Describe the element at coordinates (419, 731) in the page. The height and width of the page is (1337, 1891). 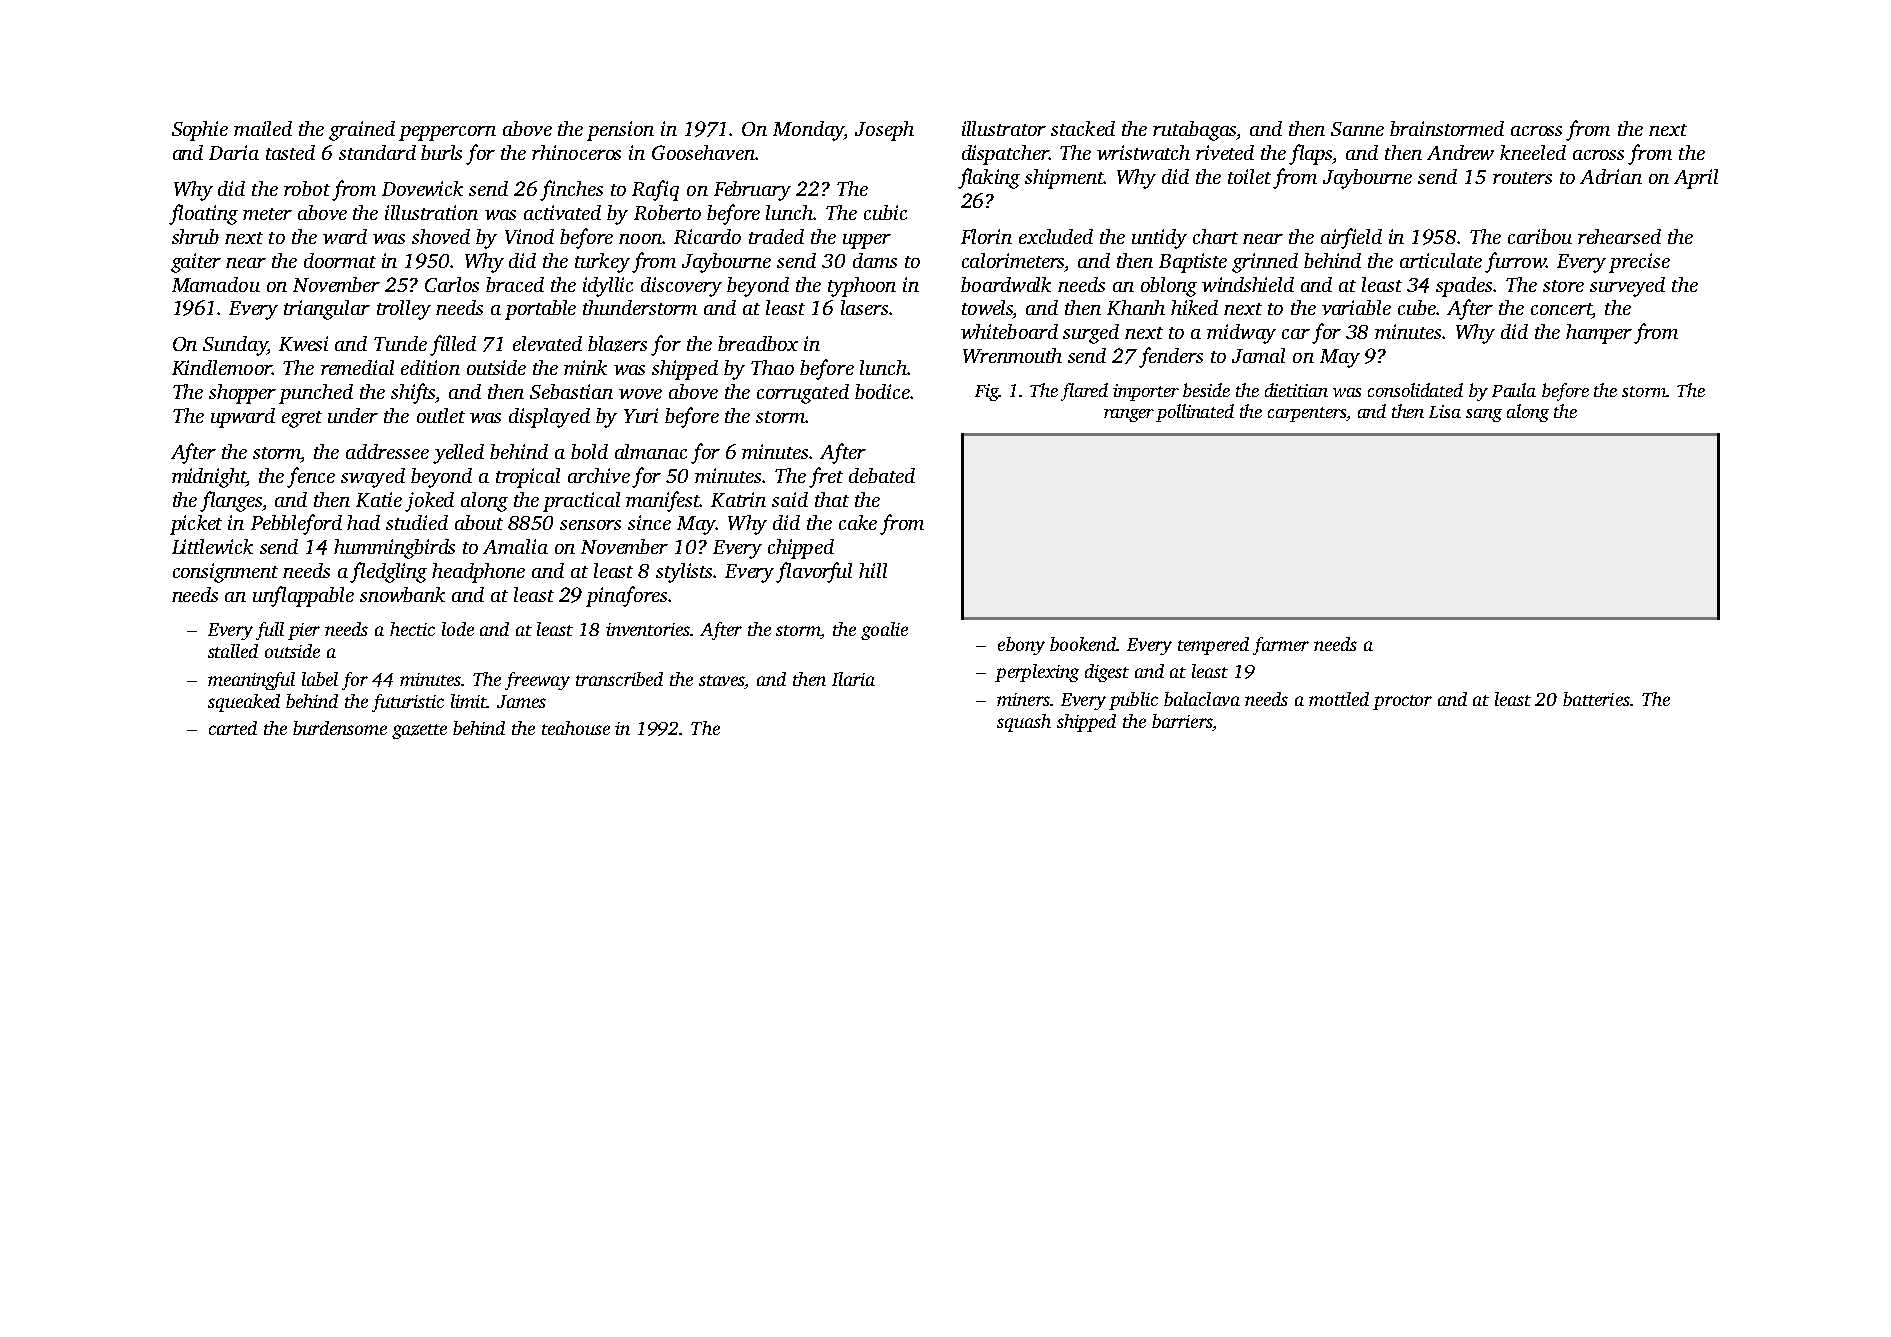
I see `gazette` at that location.
